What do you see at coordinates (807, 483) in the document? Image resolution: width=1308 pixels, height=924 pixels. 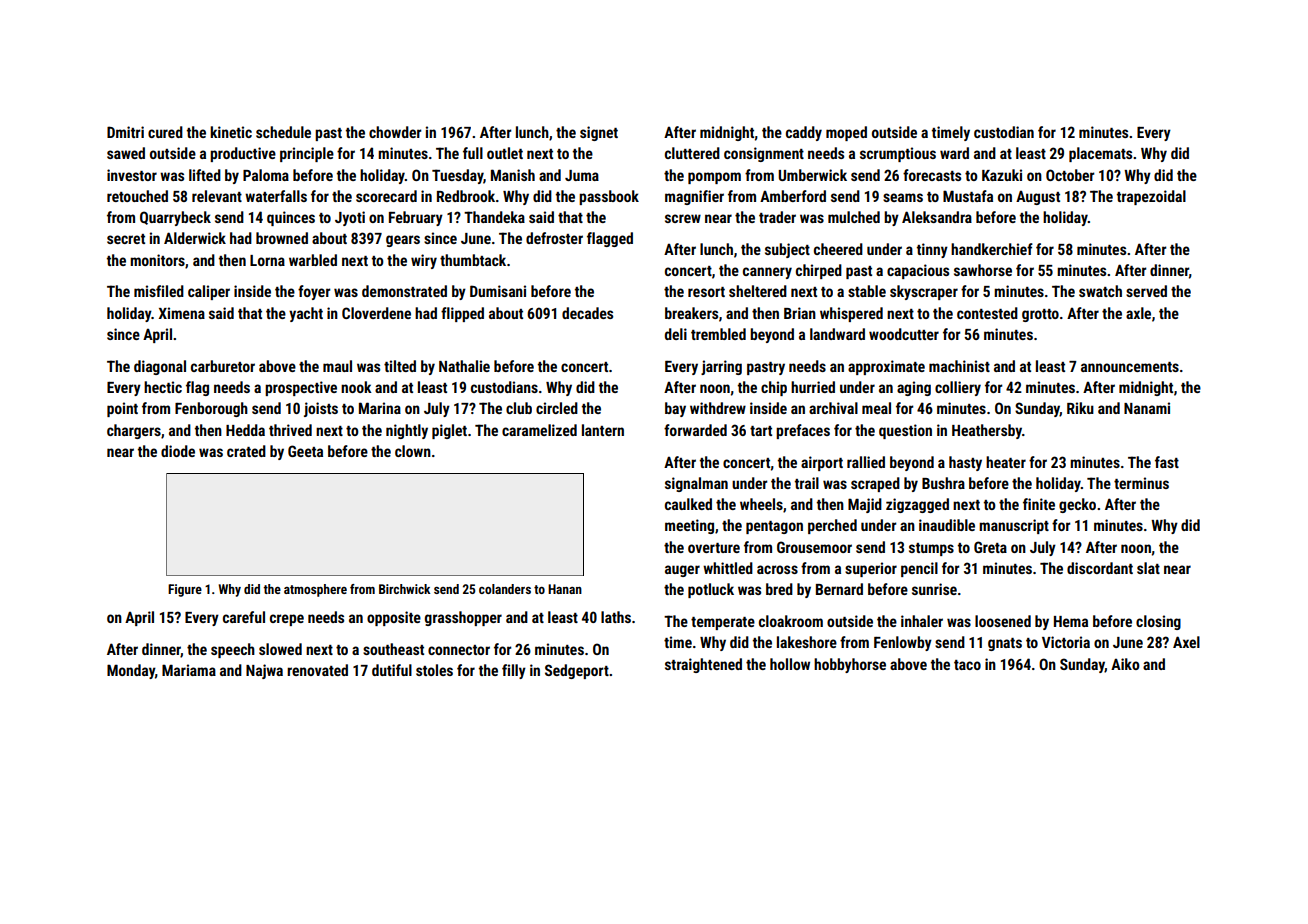 I see `trail` at bounding box center [807, 483].
